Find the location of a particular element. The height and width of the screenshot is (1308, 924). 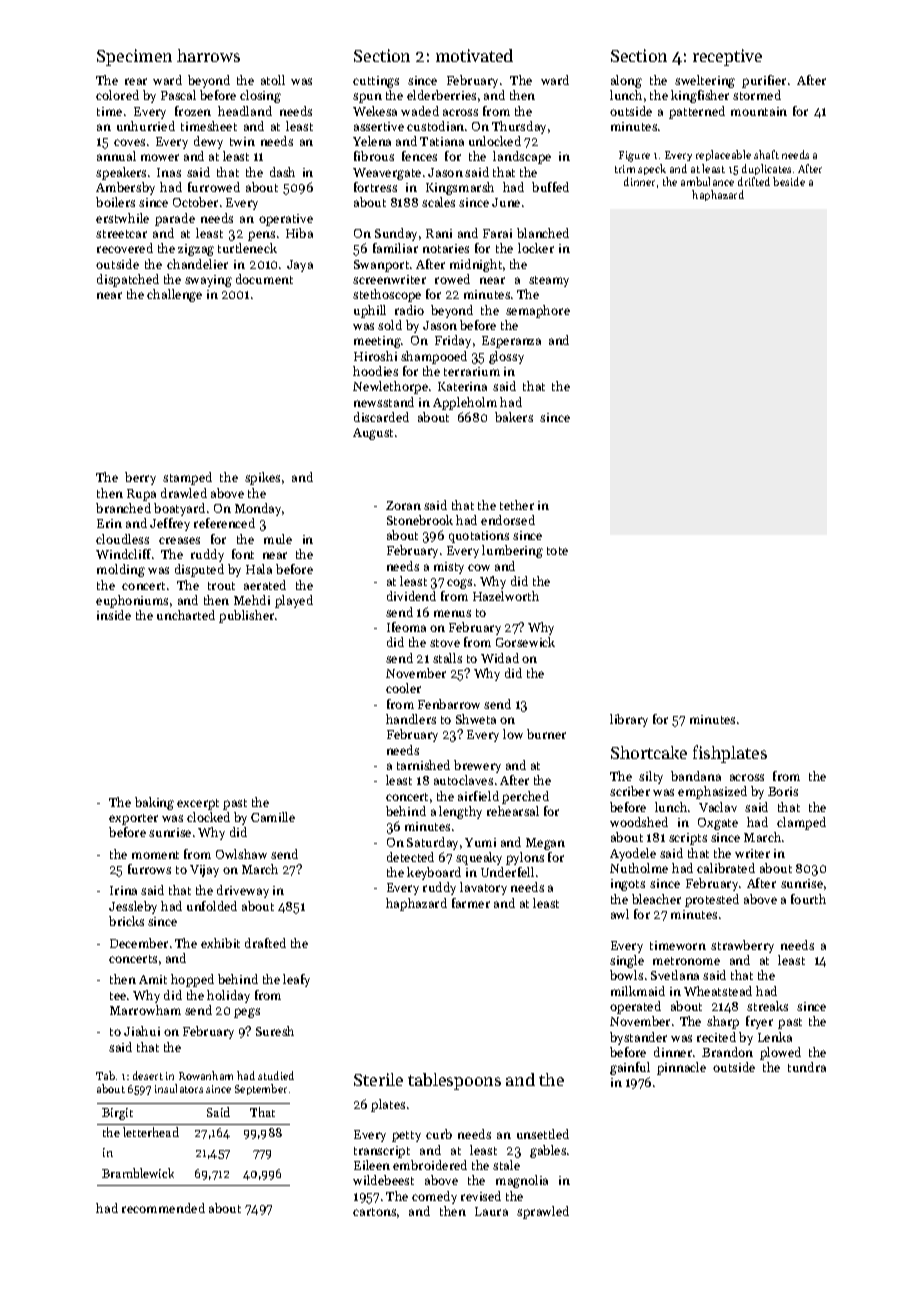

purifier is located at coordinates (764, 81).
